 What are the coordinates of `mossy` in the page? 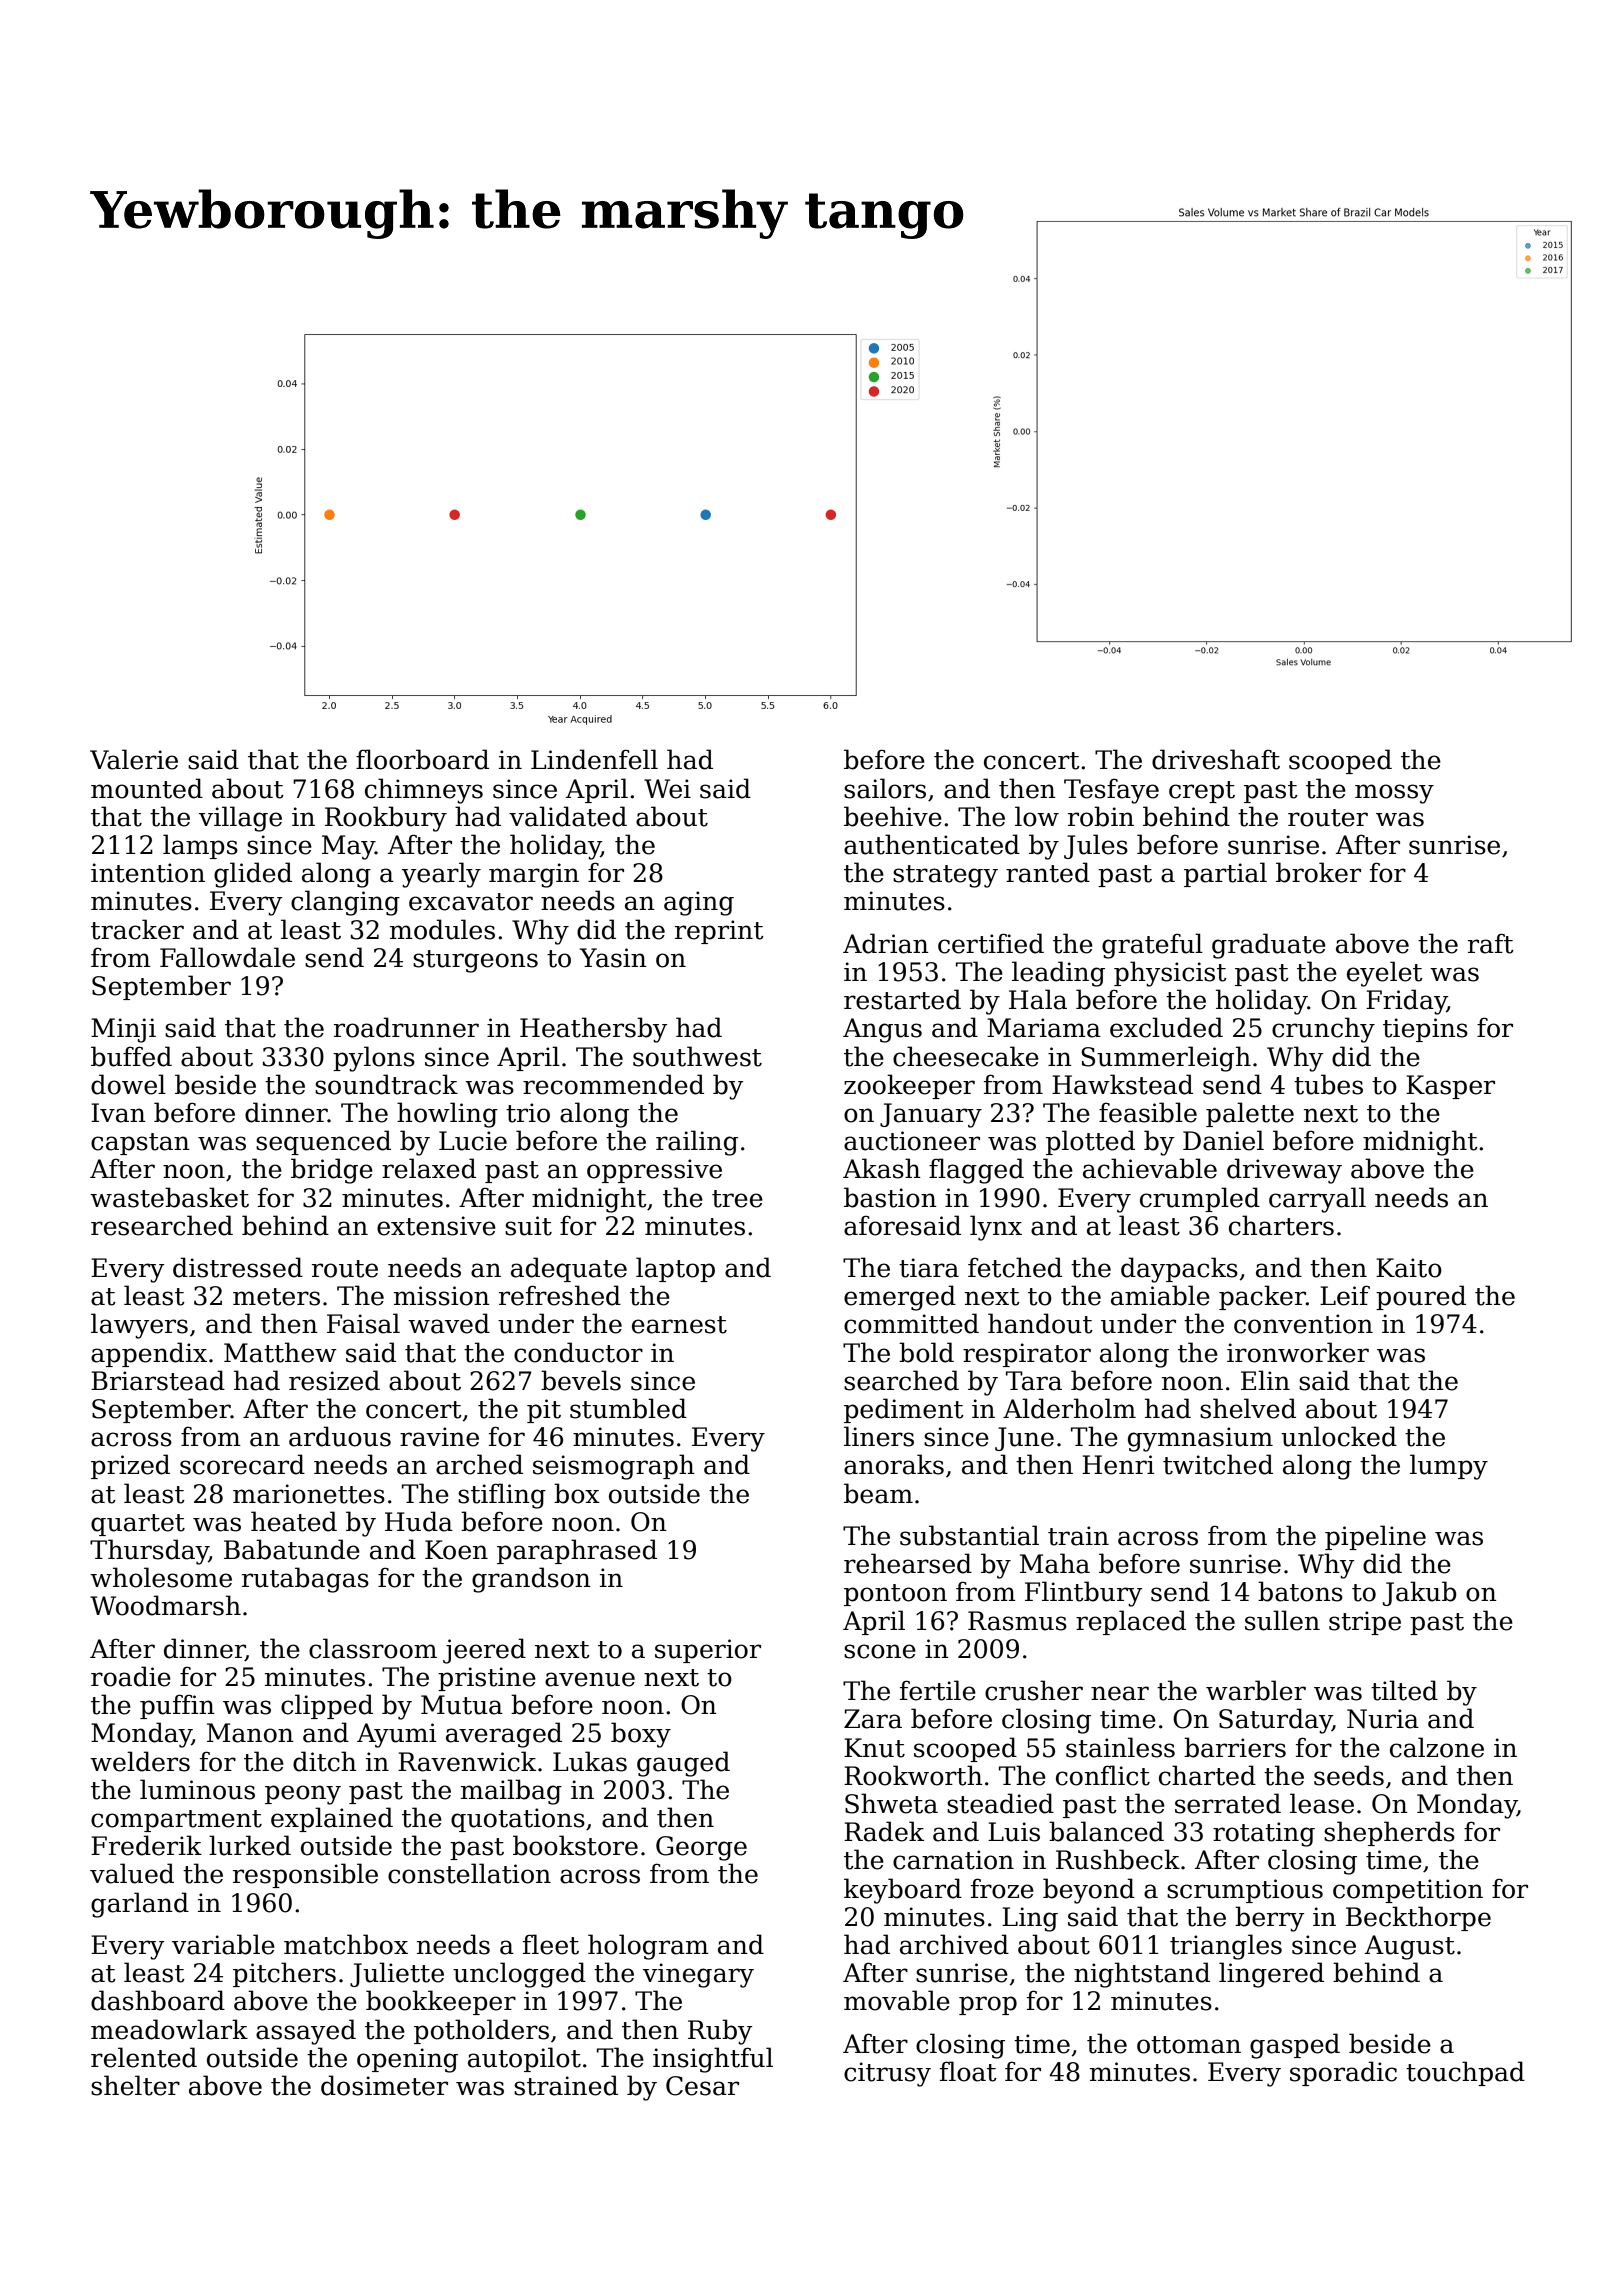 It's located at (1394, 794).
